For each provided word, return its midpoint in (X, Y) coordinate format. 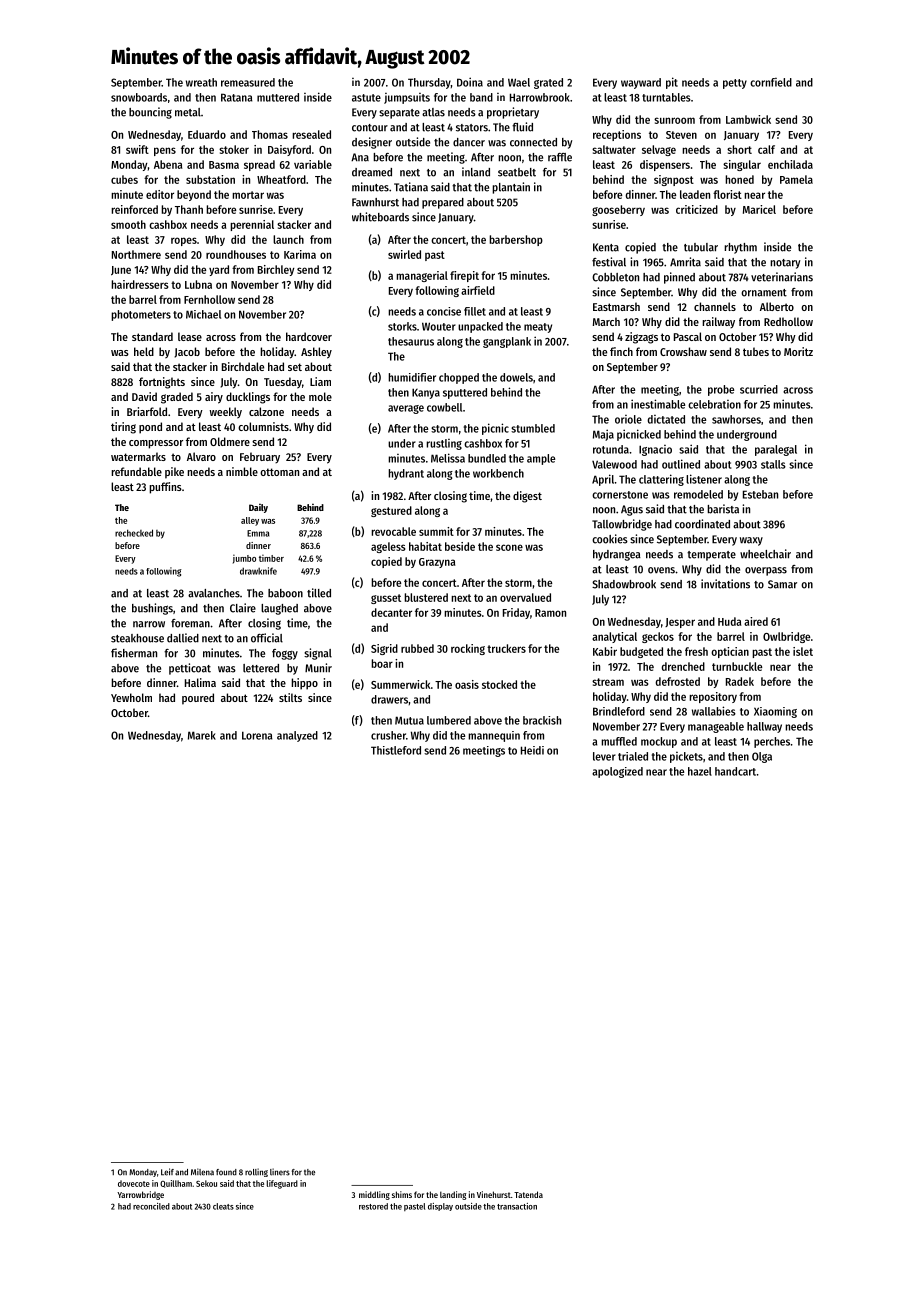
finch (621, 351)
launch (288, 239)
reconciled (151, 1206)
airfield (478, 290)
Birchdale (243, 366)
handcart (735, 771)
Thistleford (396, 750)
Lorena (257, 735)
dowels (516, 377)
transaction (517, 1206)
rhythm (740, 248)
